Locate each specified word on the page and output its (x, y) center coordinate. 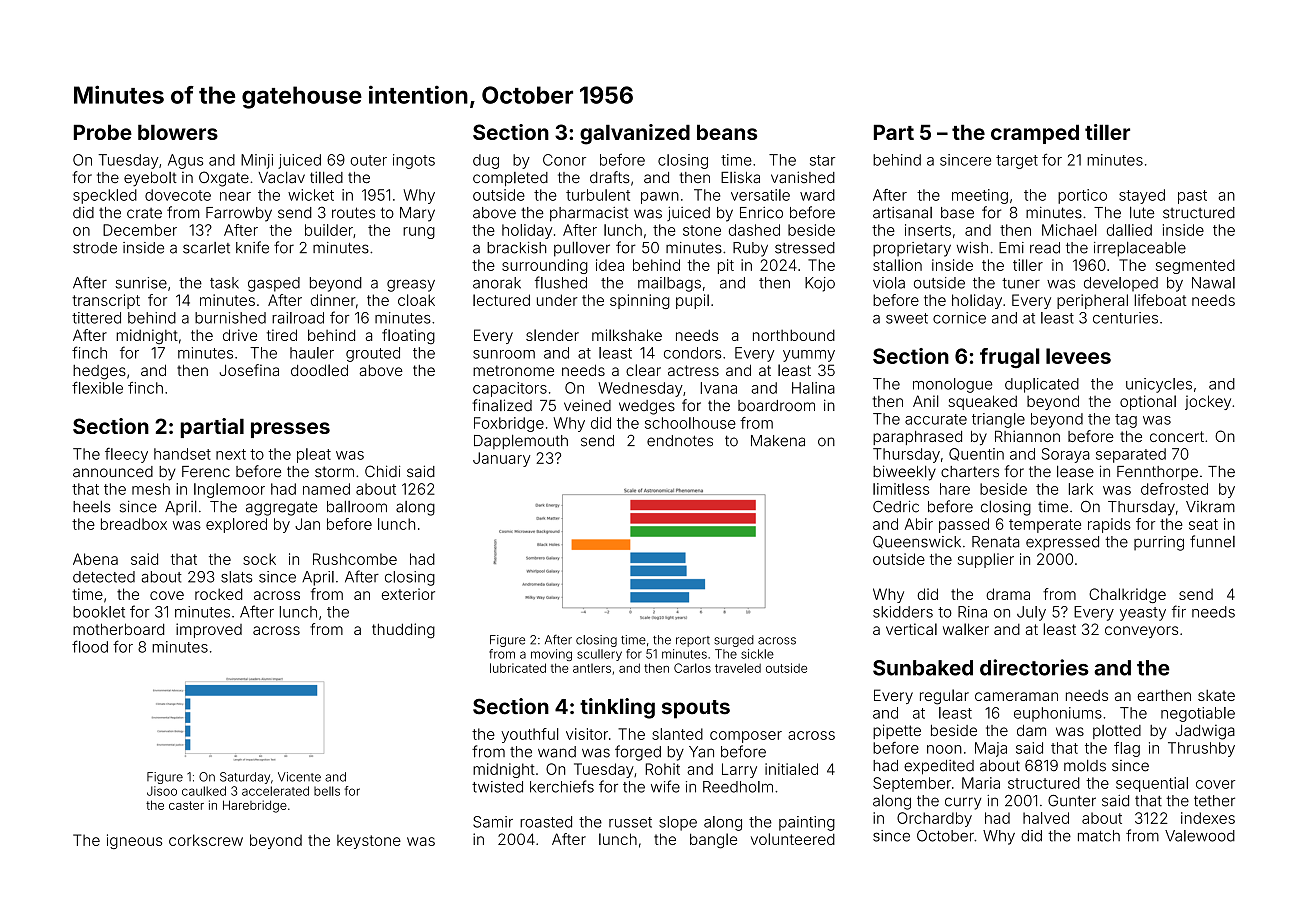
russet (630, 822)
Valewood (1200, 836)
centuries (1125, 318)
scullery (599, 655)
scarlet (206, 248)
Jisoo (162, 791)
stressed (805, 248)
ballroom (357, 506)
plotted (1117, 732)
